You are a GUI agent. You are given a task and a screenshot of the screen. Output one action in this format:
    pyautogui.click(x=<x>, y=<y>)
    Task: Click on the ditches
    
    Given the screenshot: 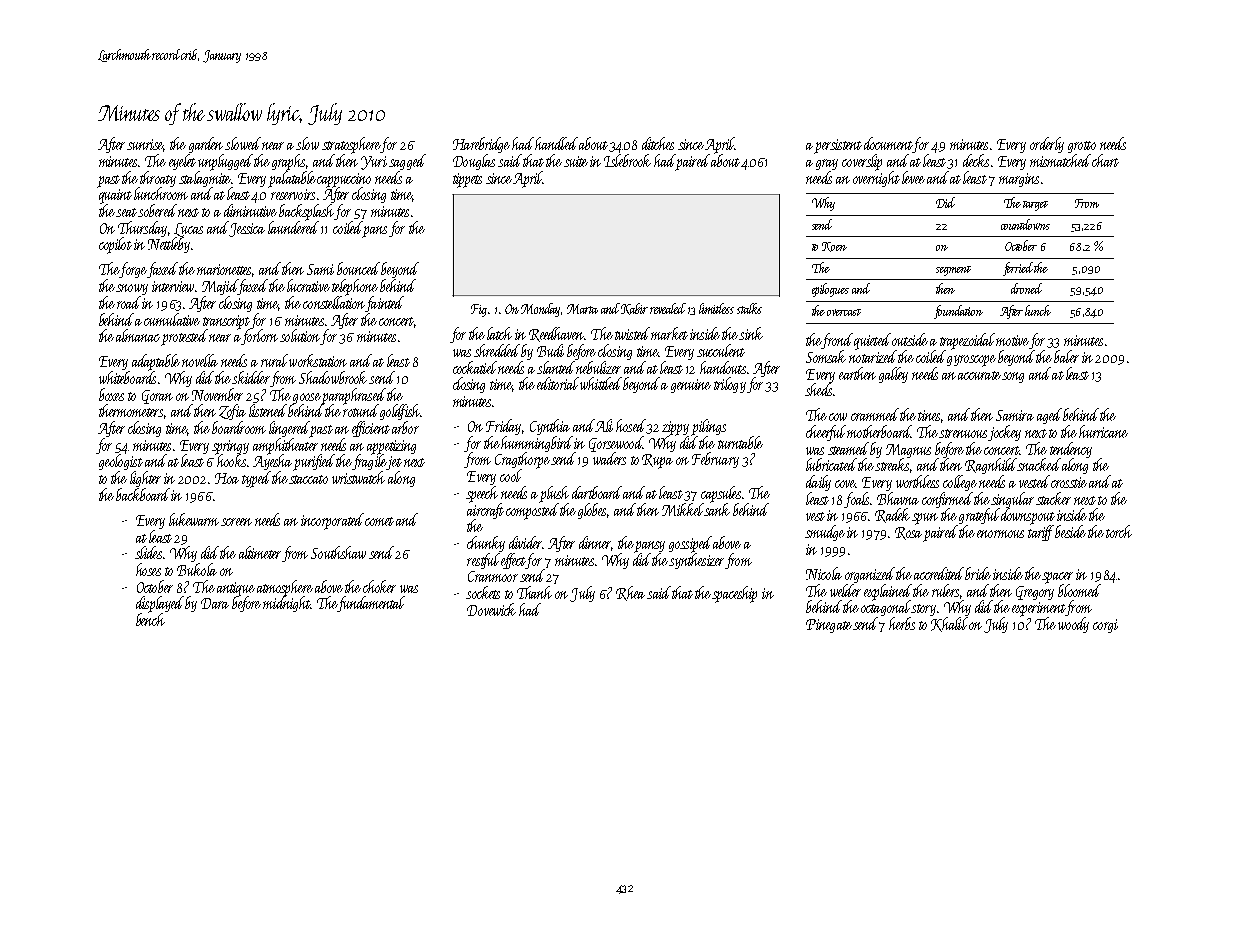 What is the action you would take?
    pyautogui.click(x=658, y=143)
